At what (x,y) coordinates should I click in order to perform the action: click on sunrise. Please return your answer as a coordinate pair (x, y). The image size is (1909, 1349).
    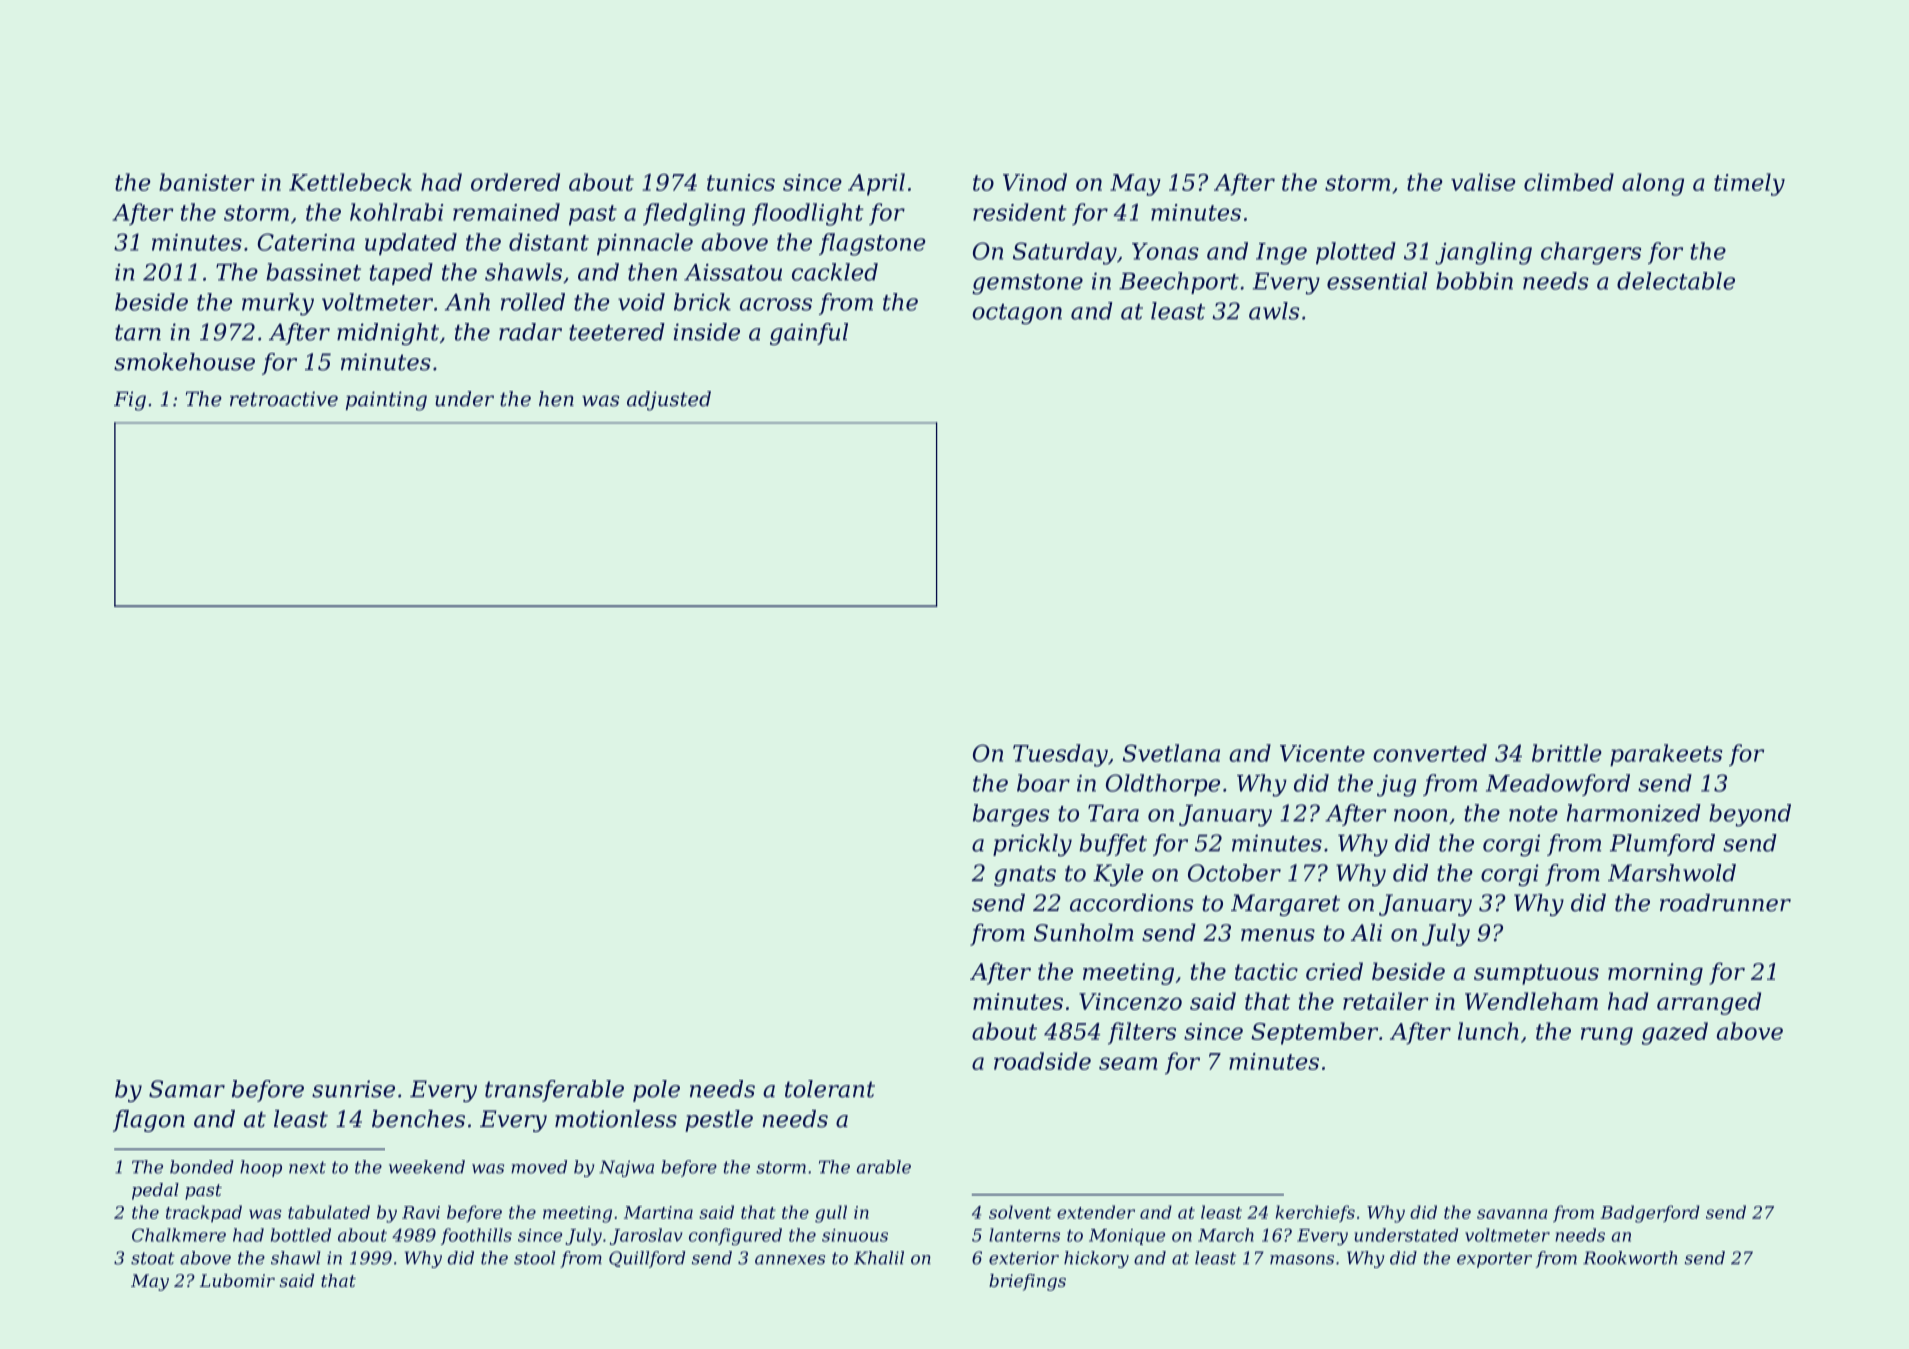
    Looking at the image, I should click on (353, 1089).
